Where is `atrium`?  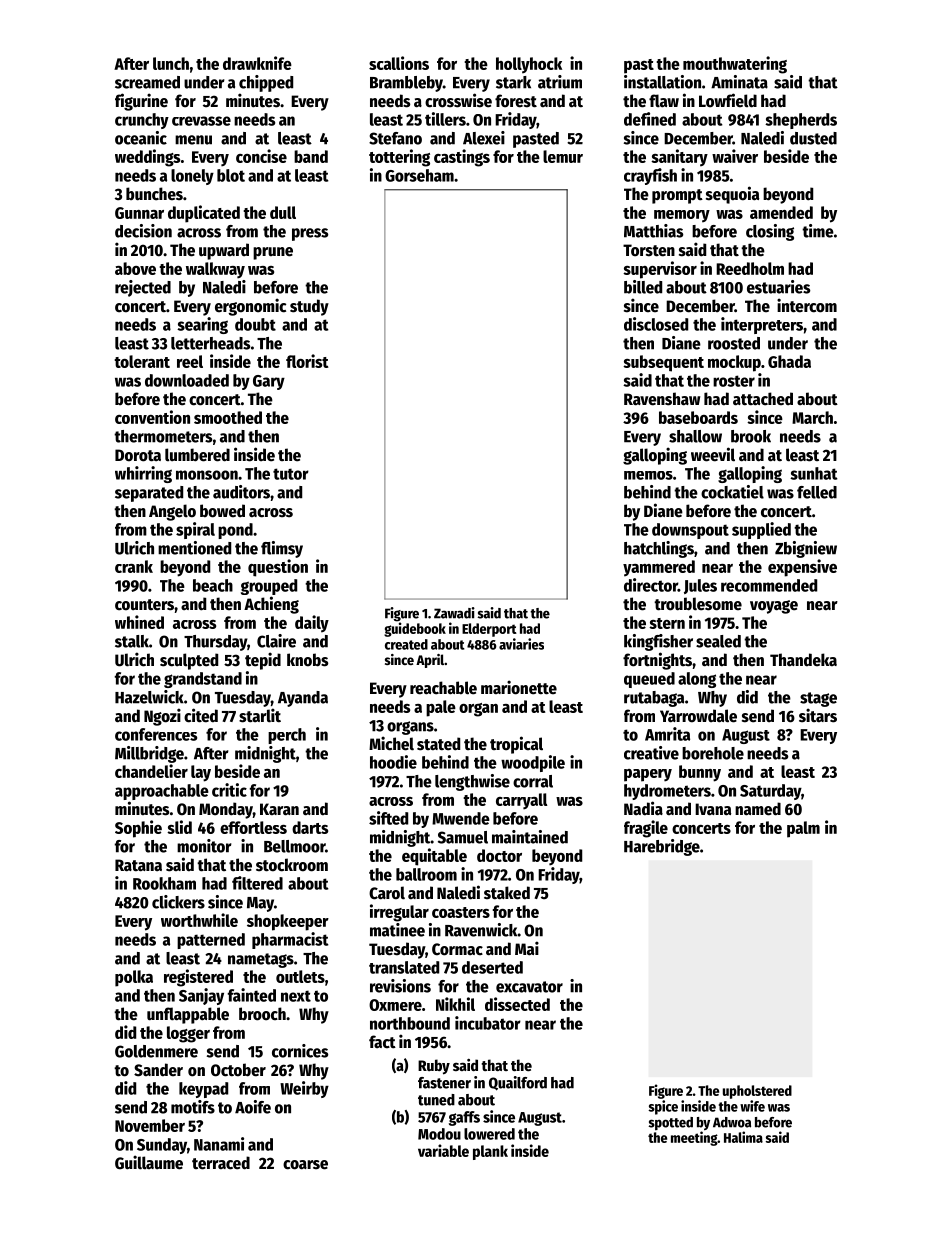 atrium is located at coordinates (560, 82).
